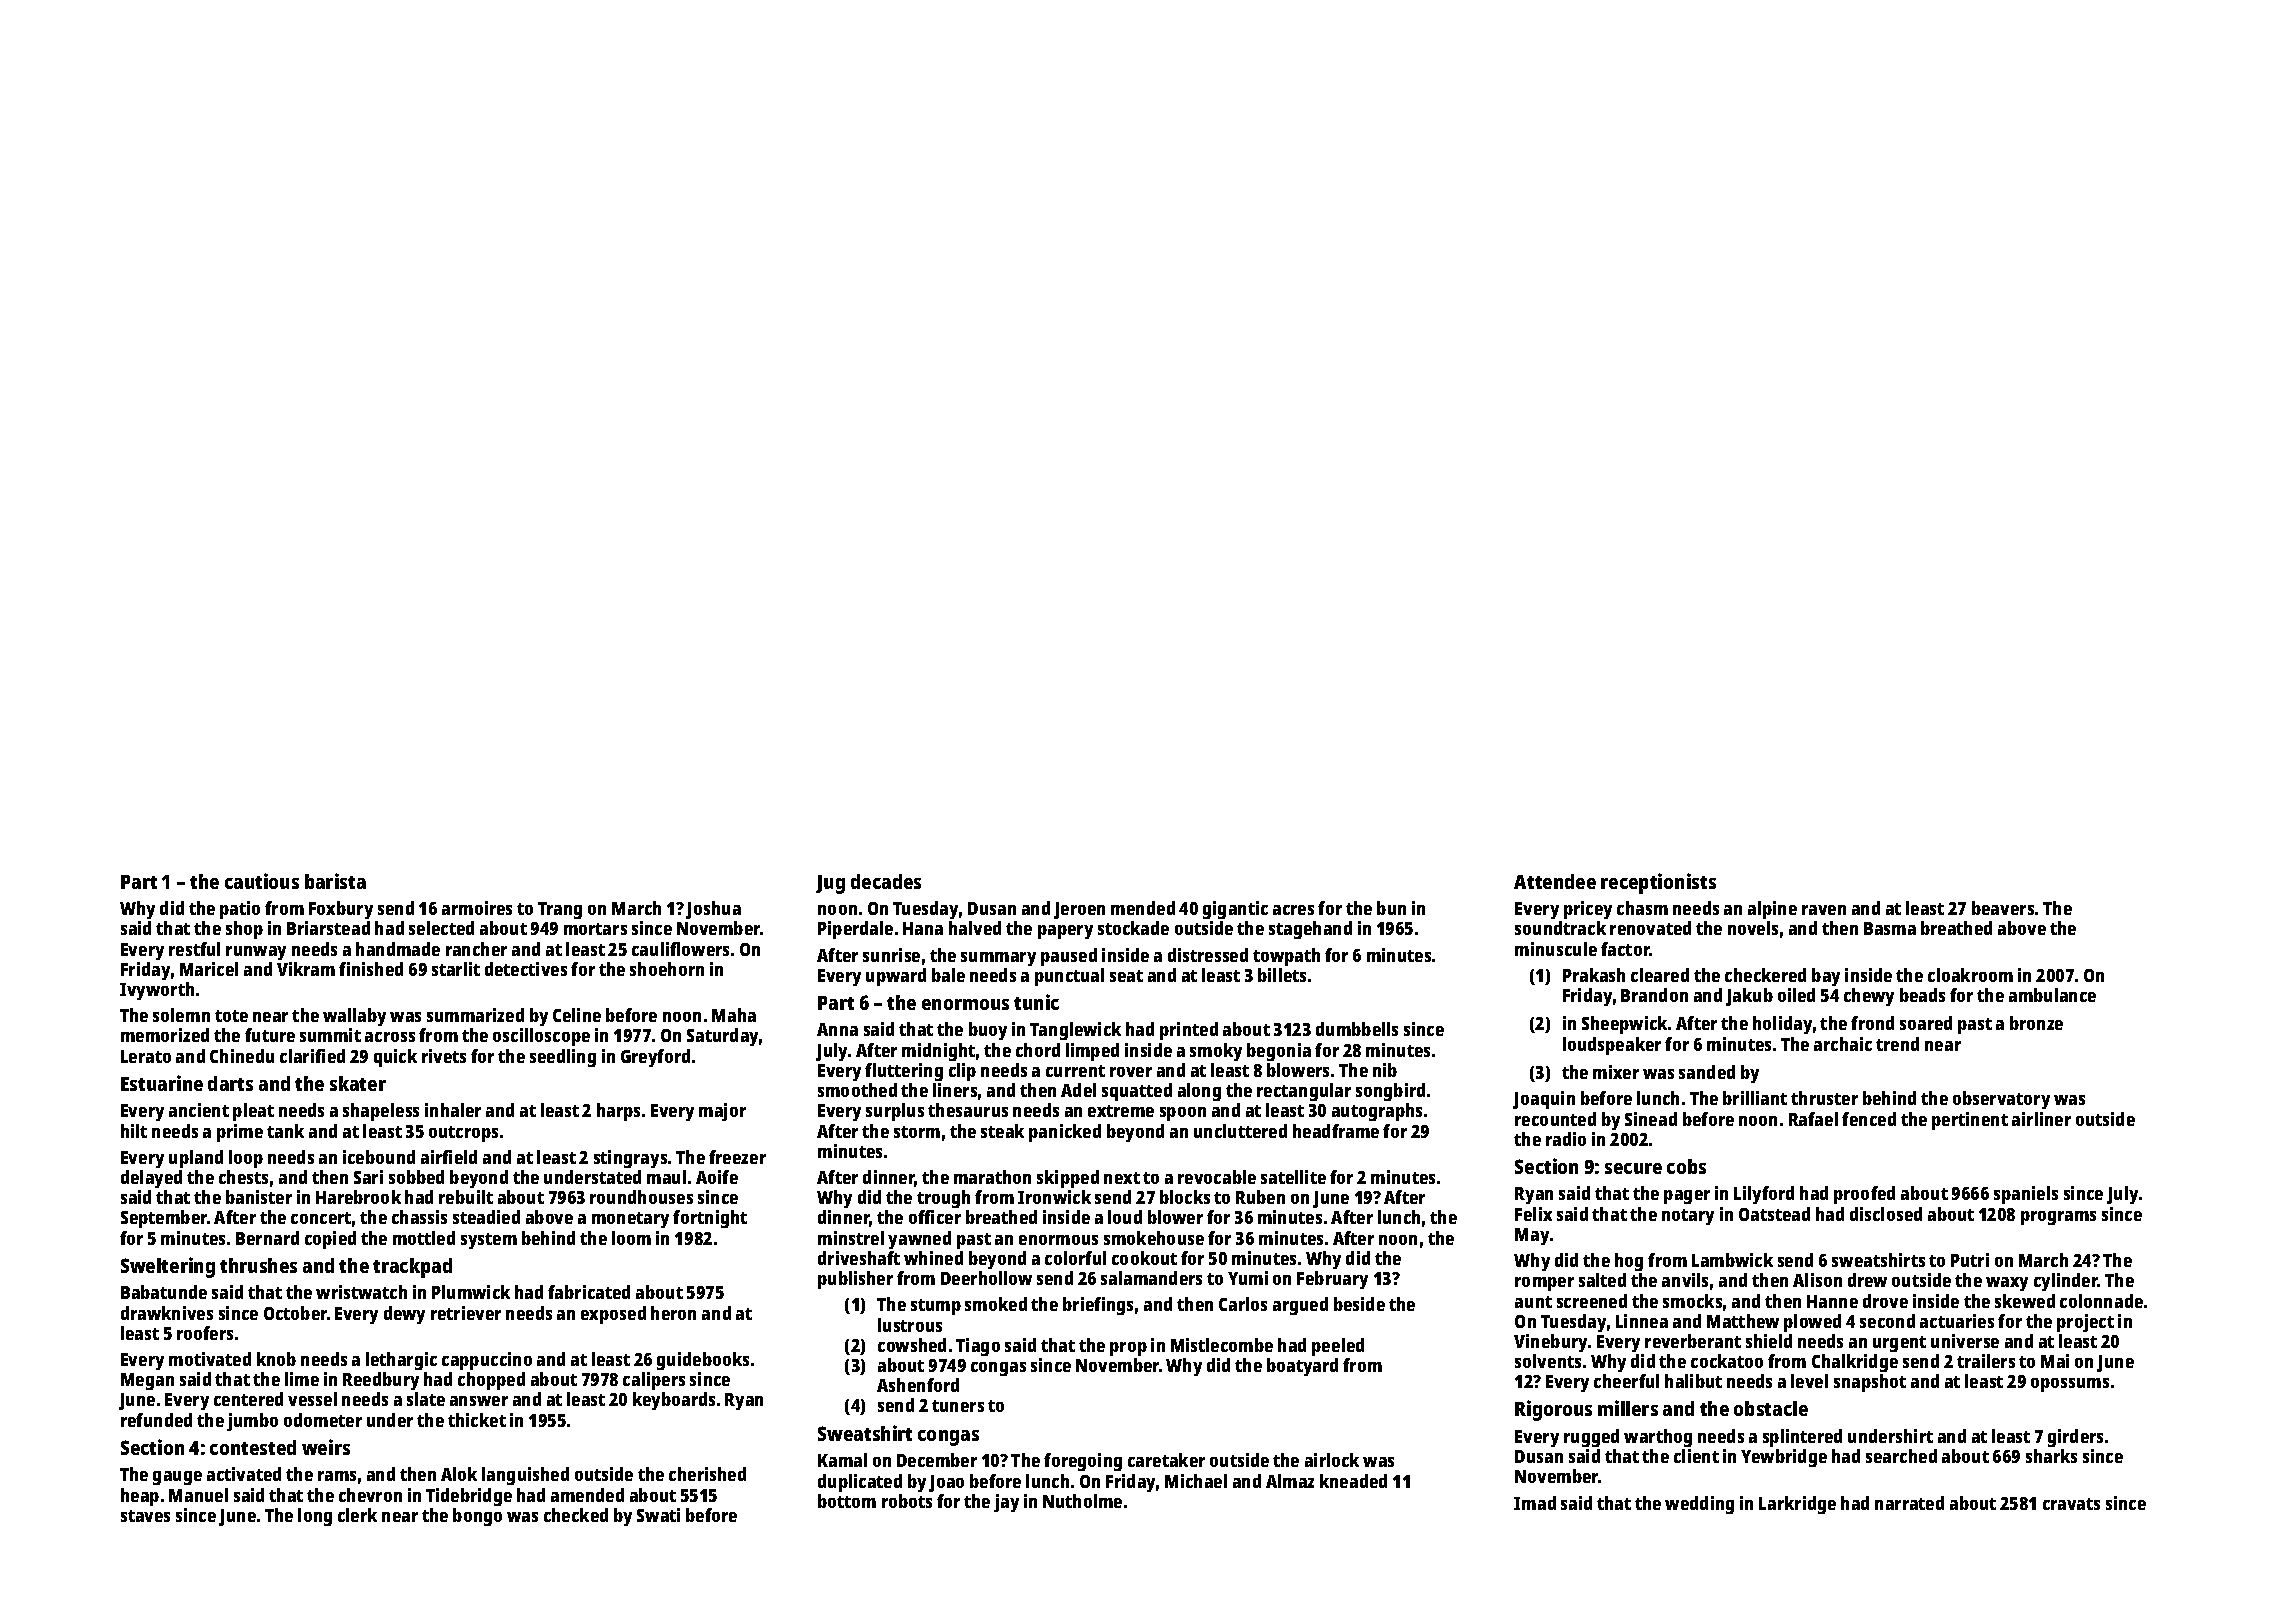 This screenshot has height=1614, width=2282. Describe the element at coordinates (855, 1280) in the screenshot. I see `publisher` at that location.
